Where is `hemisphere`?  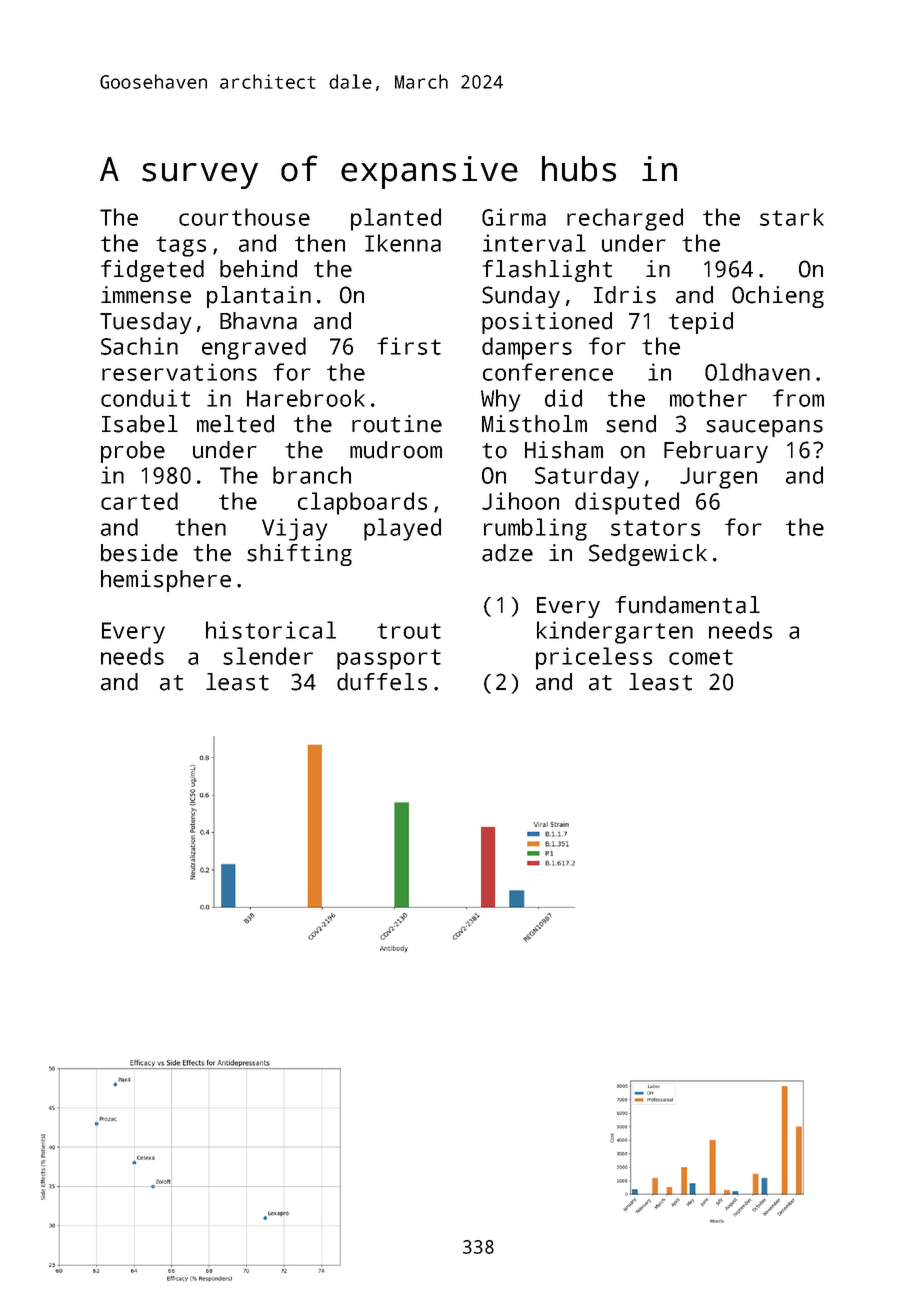 hemisphere is located at coordinates (166, 581).
